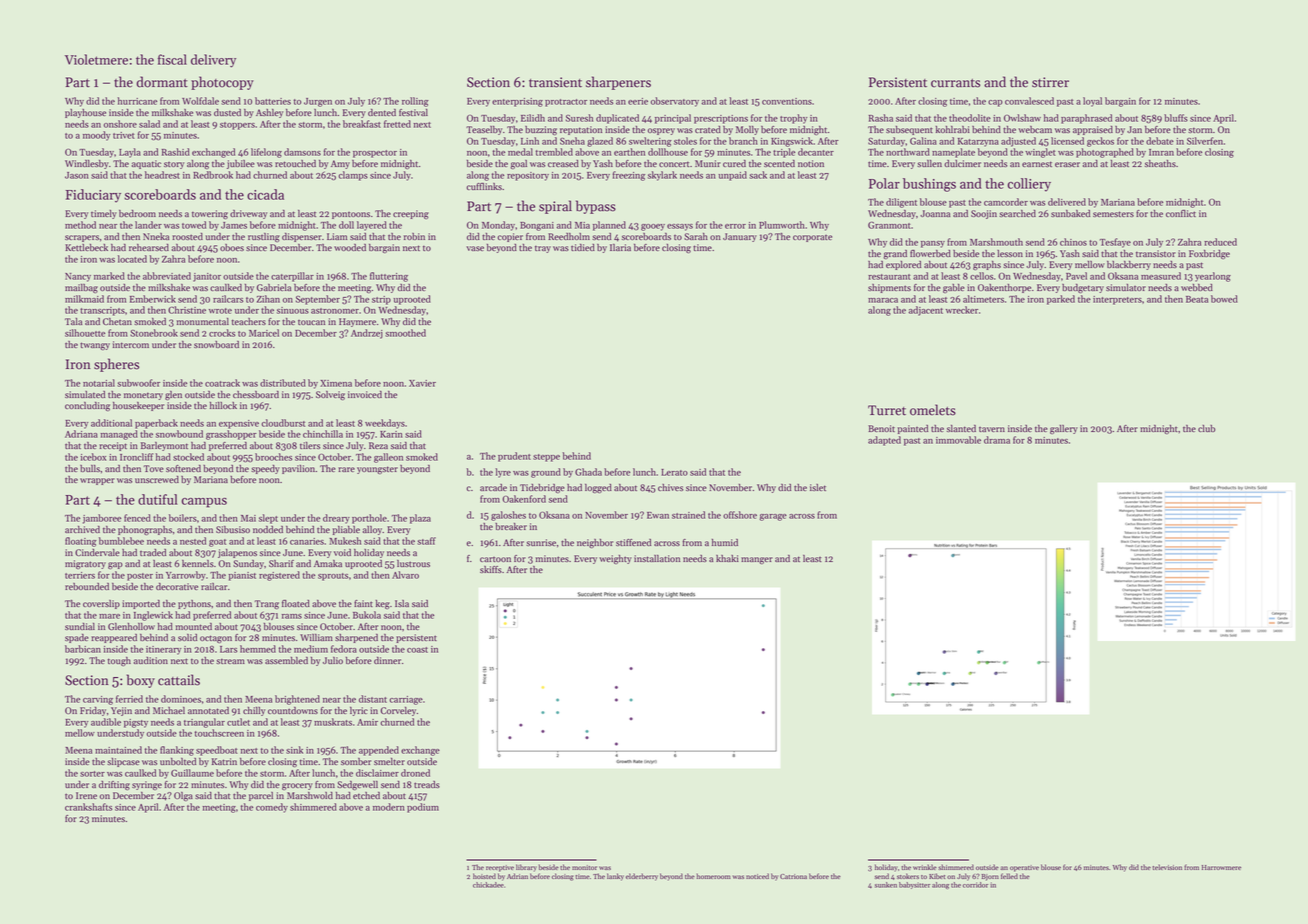  What do you see at coordinates (406, 700) in the screenshot?
I see `carriage` at bounding box center [406, 700].
